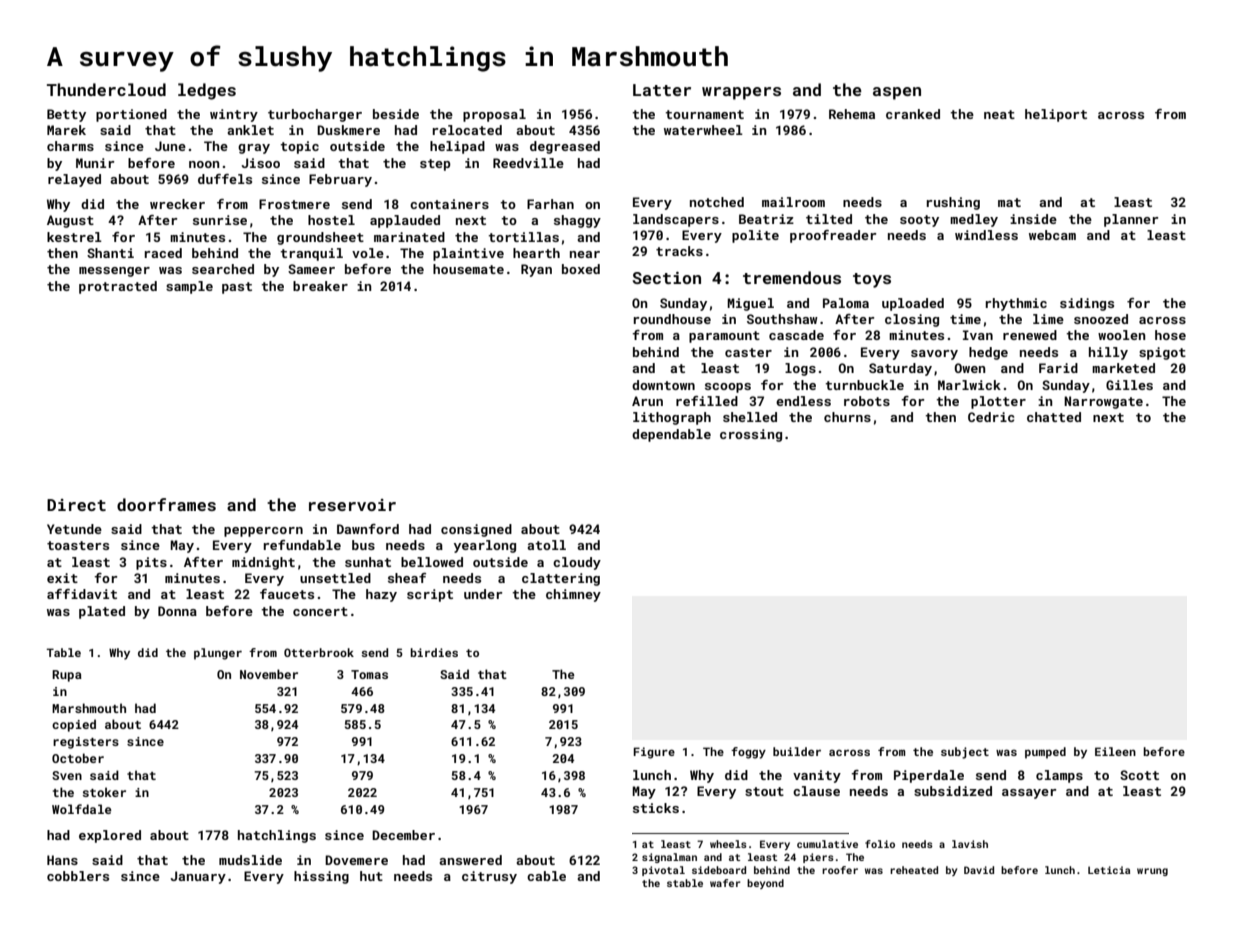 The height and width of the document is (952, 1233). Describe the element at coordinates (237, 288) in the document. I see `past` at that location.
